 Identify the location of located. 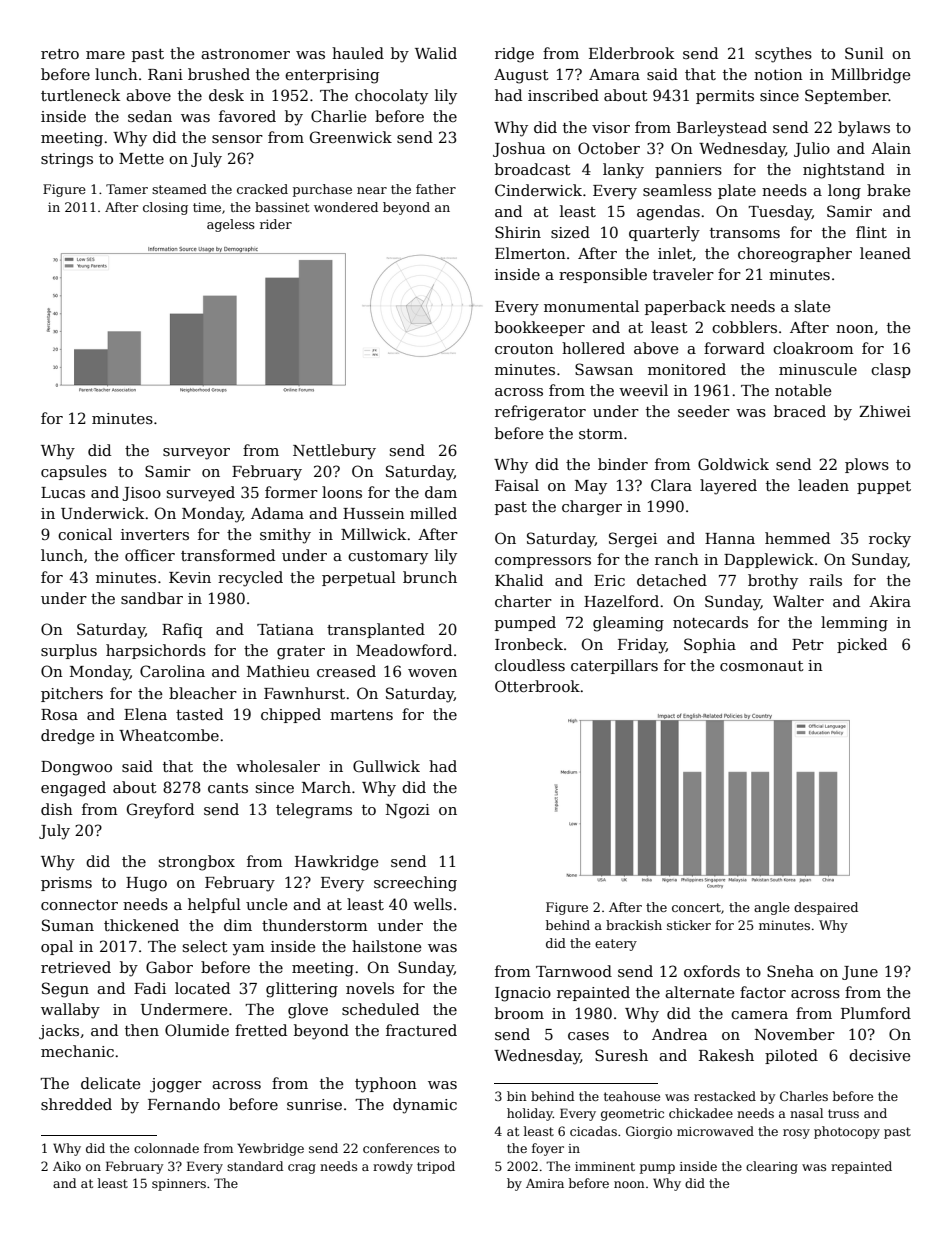
(202, 988).
